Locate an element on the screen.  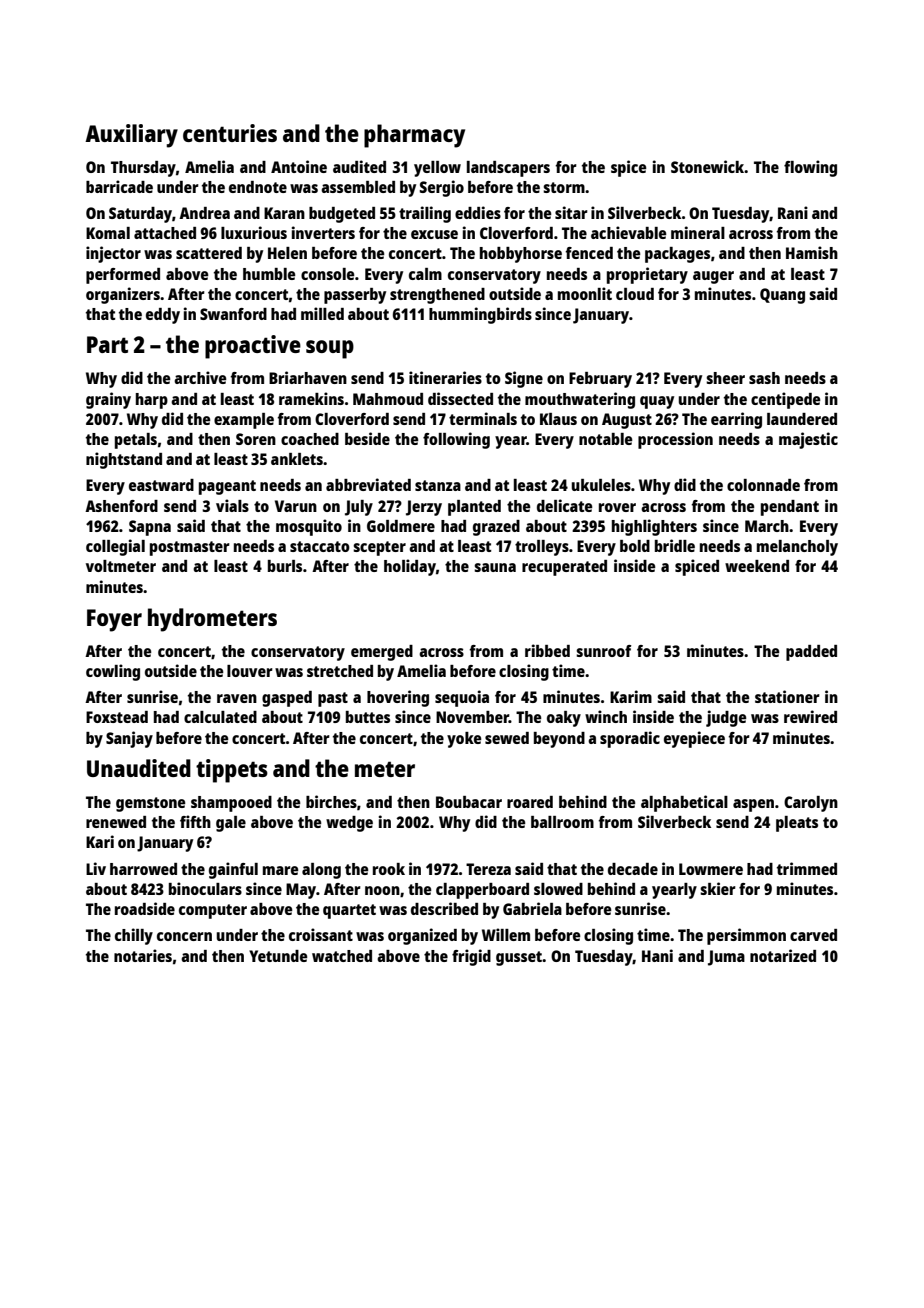
sewed is located at coordinates (507, 738).
